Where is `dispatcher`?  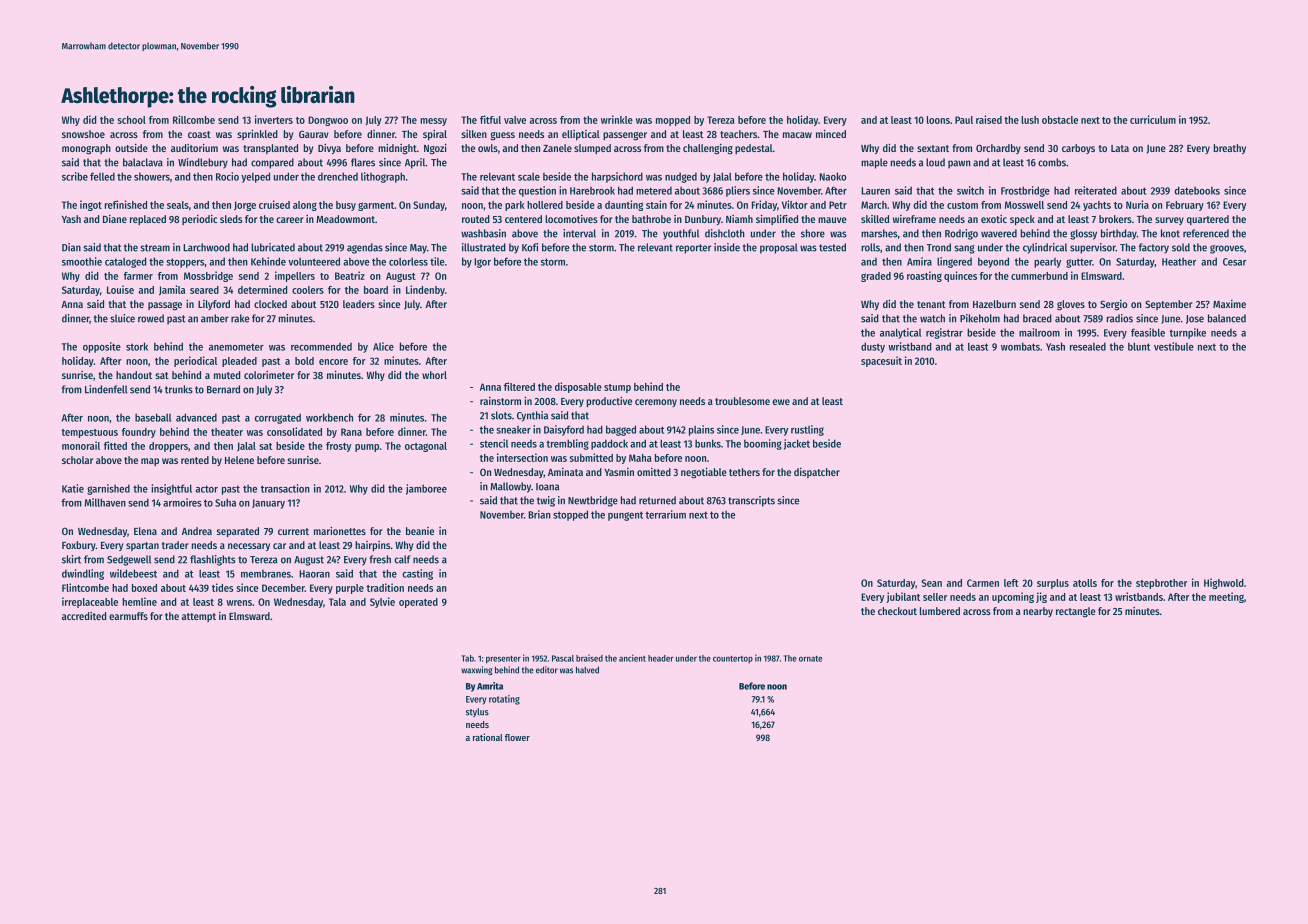 dispatcher is located at coordinates (817, 473).
